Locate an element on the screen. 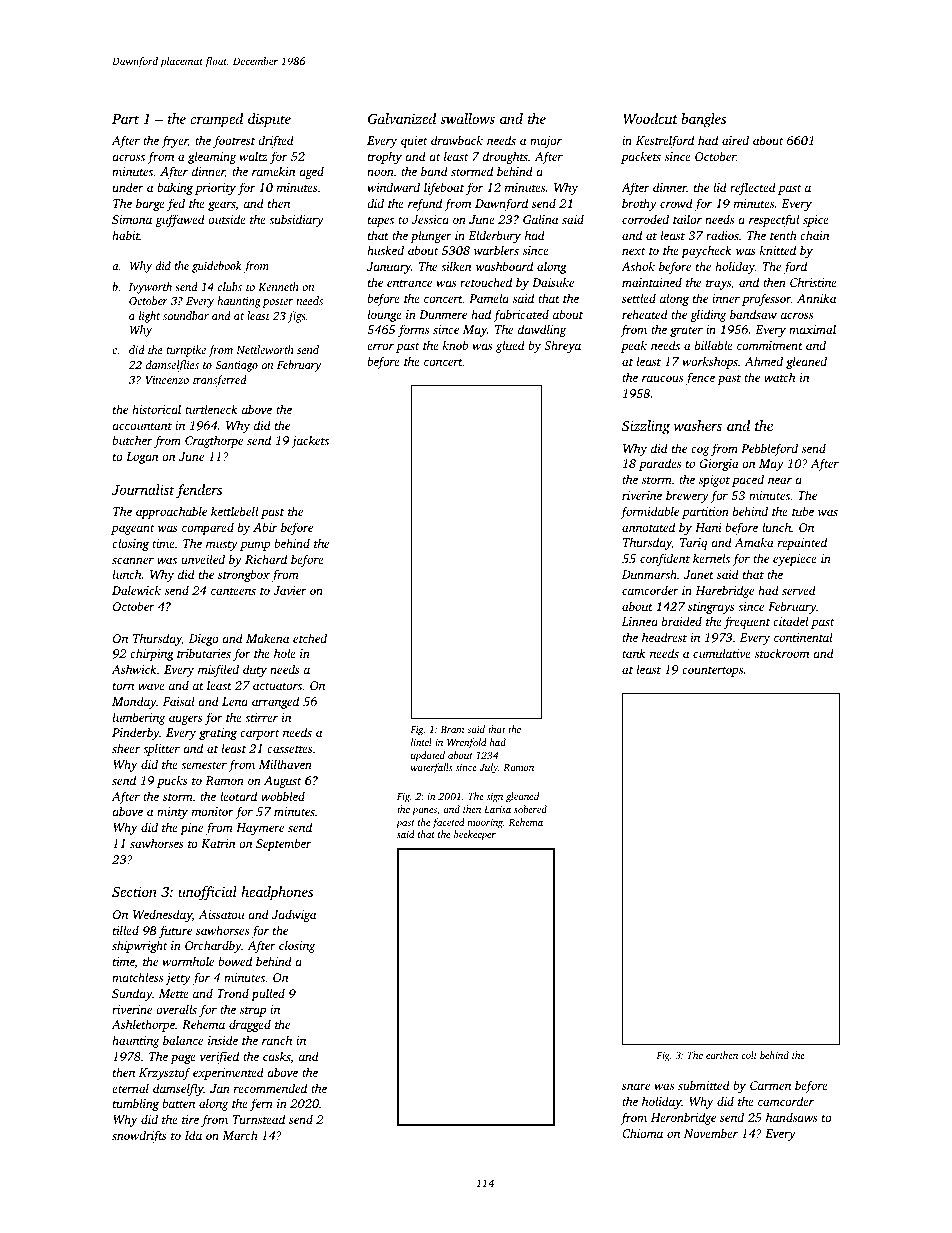 This screenshot has width=952, height=1233. Turnstead is located at coordinates (259, 1119).
